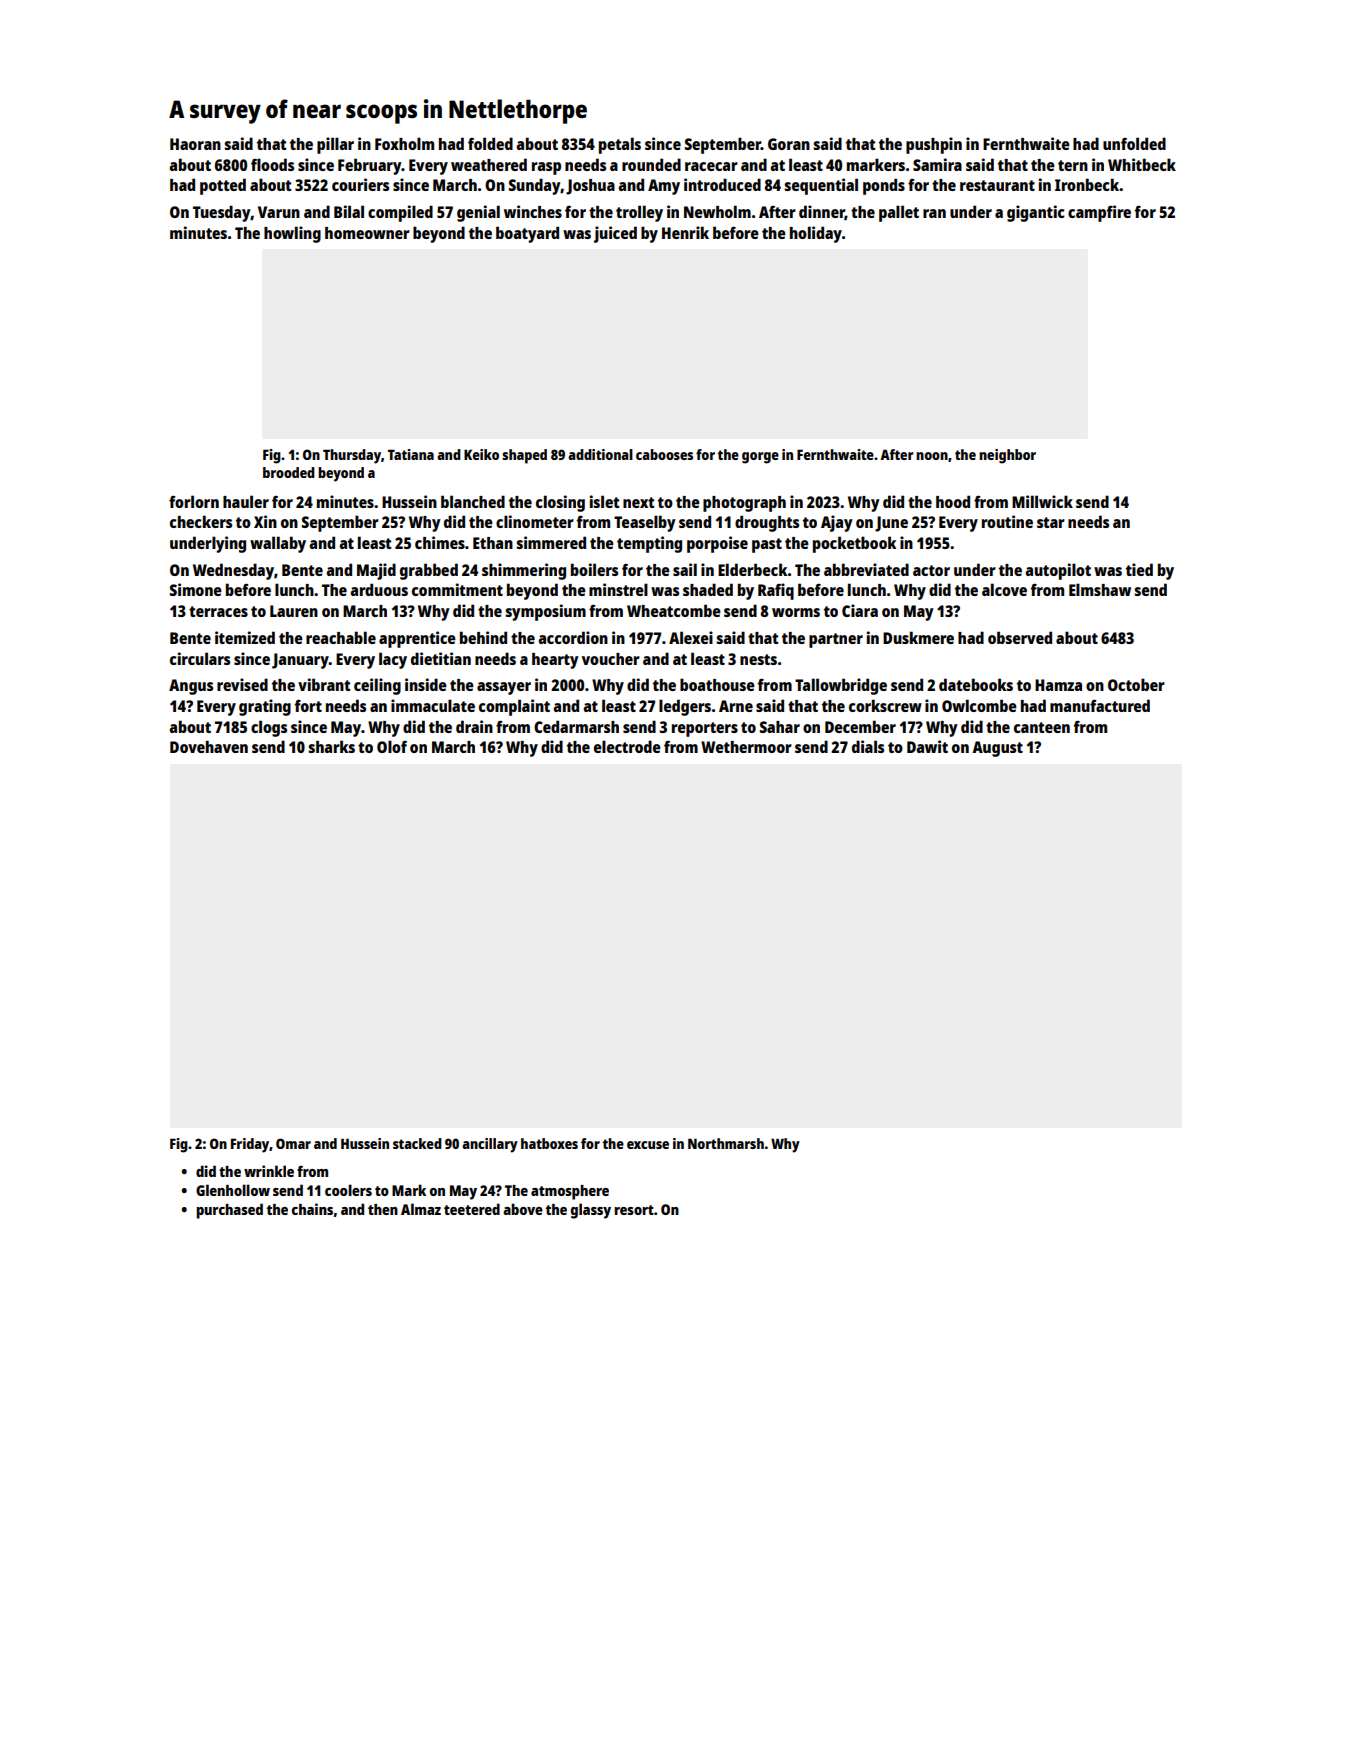 The height and width of the document is (1748, 1351). Describe the element at coordinates (591, 1211) in the document. I see `glassy` at that location.
